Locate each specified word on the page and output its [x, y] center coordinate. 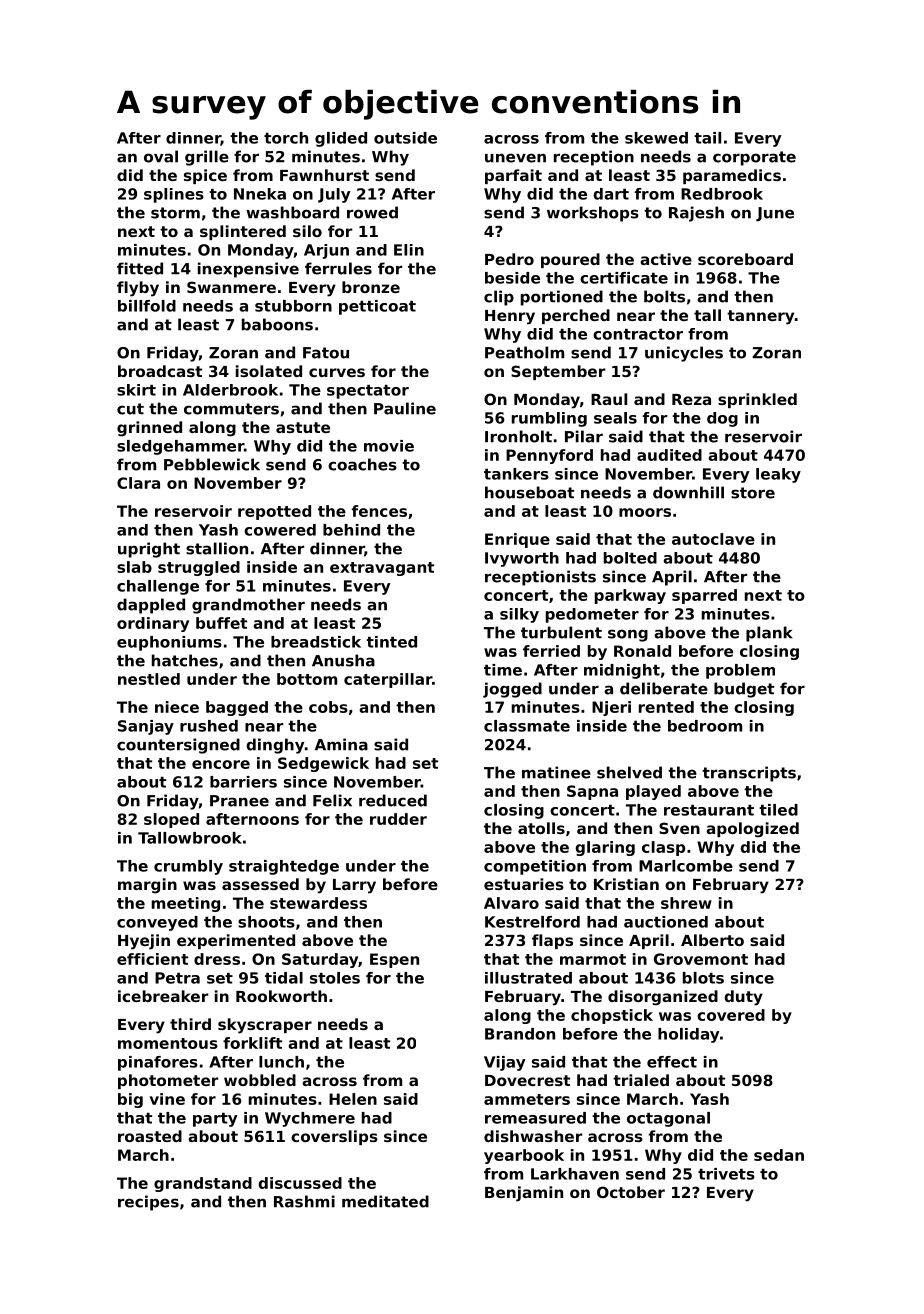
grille [207, 158]
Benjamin [524, 1194]
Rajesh [696, 214]
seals [615, 418]
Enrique [517, 540]
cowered [280, 530]
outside [405, 138]
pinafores [158, 1063]
